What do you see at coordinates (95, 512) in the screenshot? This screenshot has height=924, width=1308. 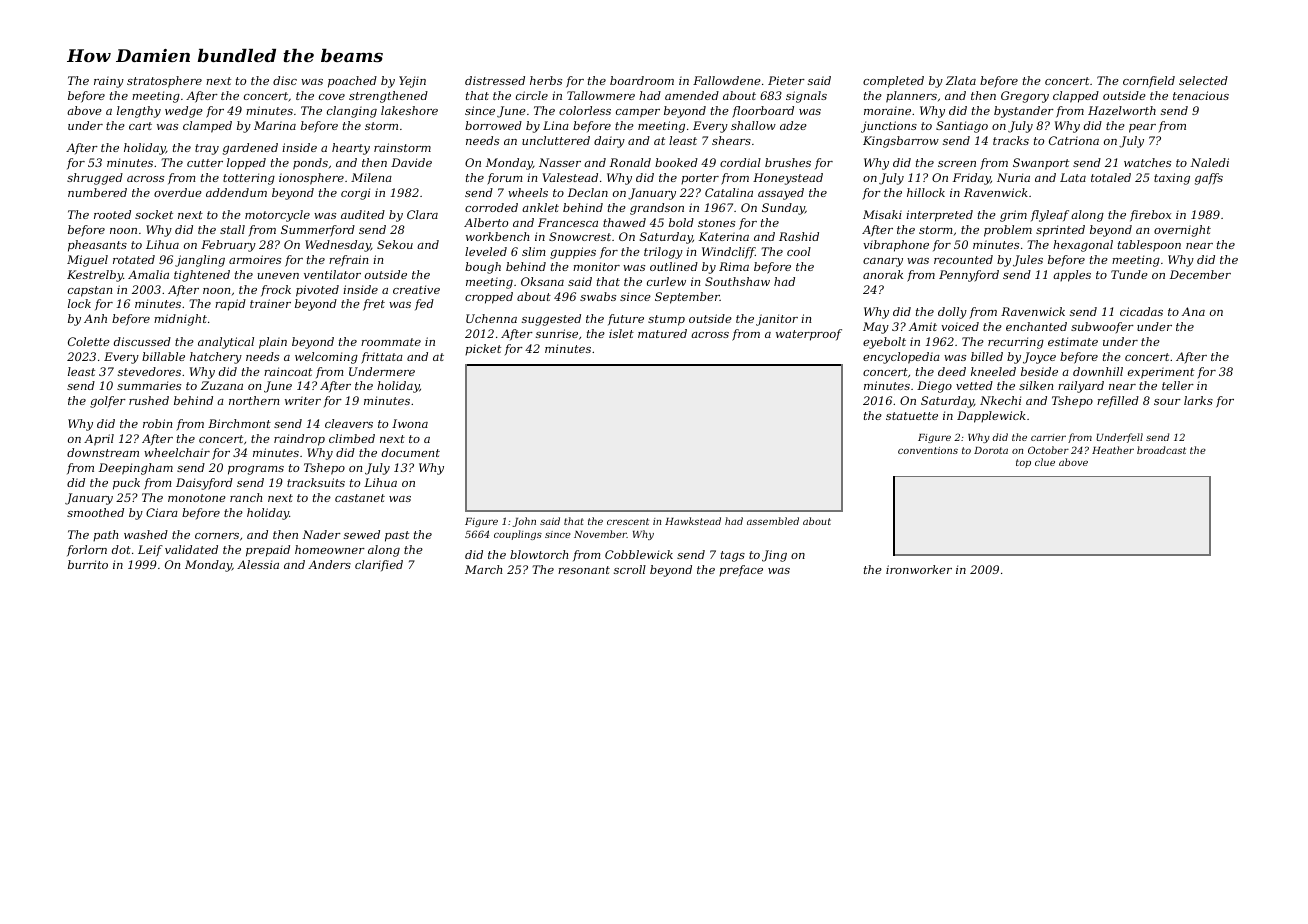 I see `smoothed` at bounding box center [95, 512].
